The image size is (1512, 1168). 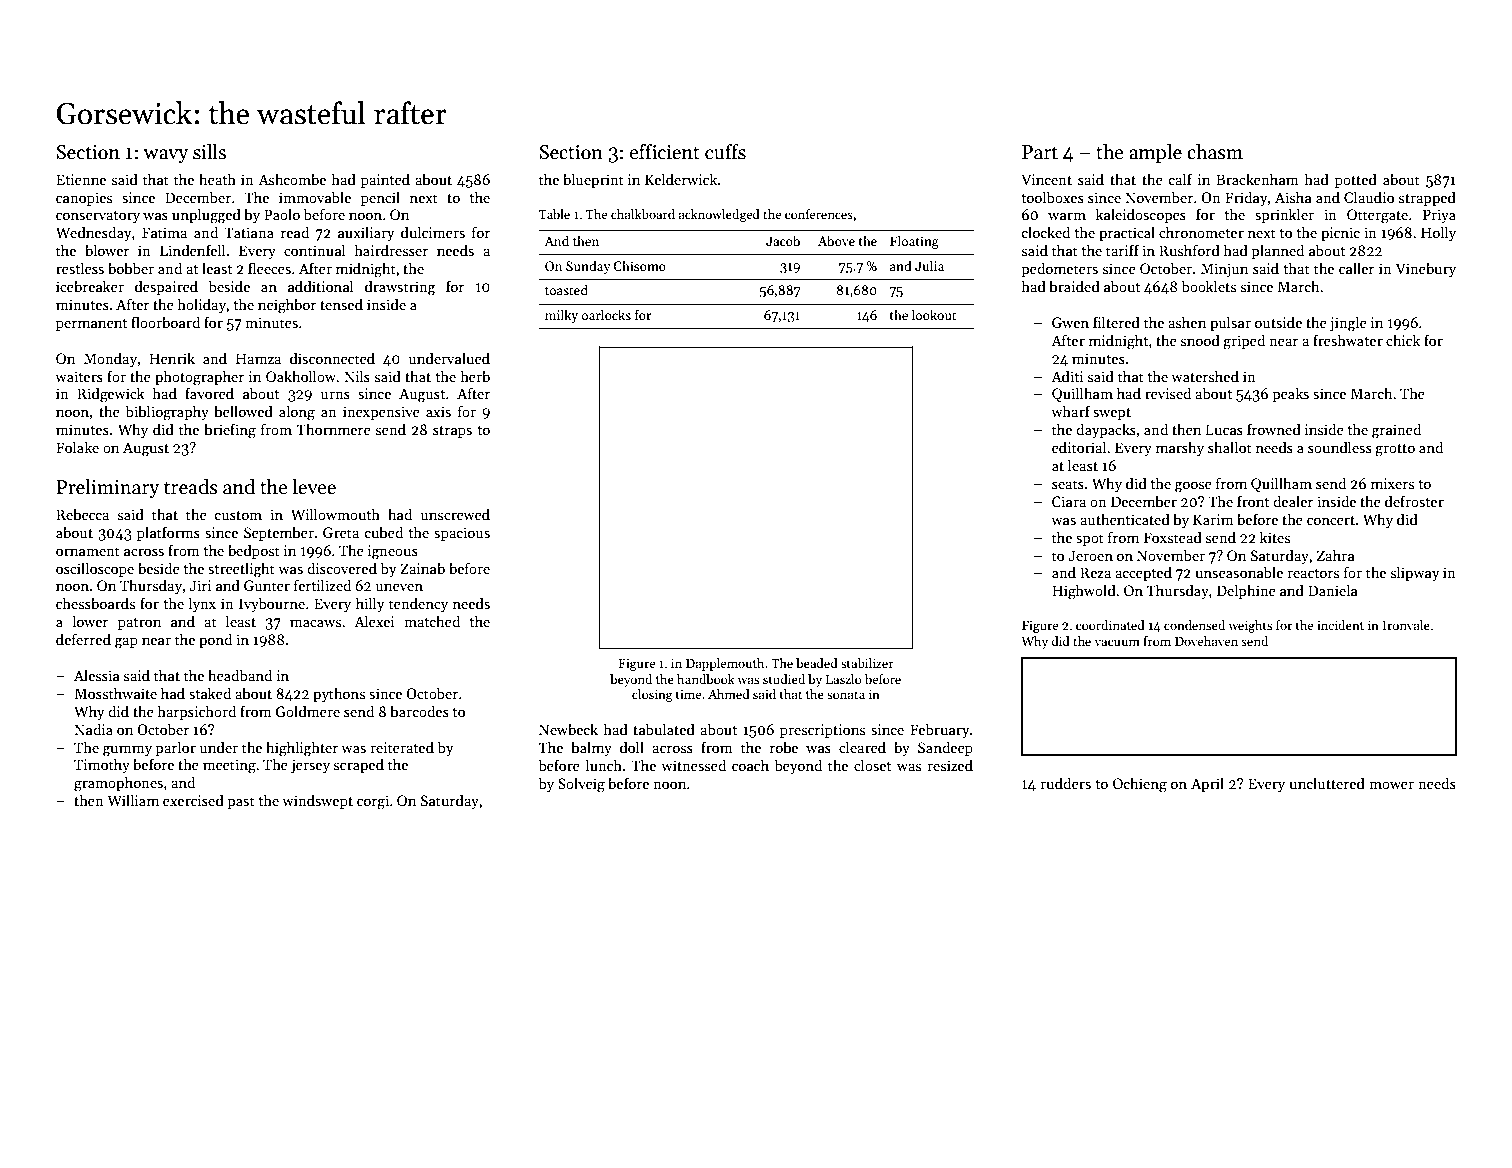 What do you see at coordinates (934, 314) in the image?
I see `lookout` at bounding box center [934, 314].
